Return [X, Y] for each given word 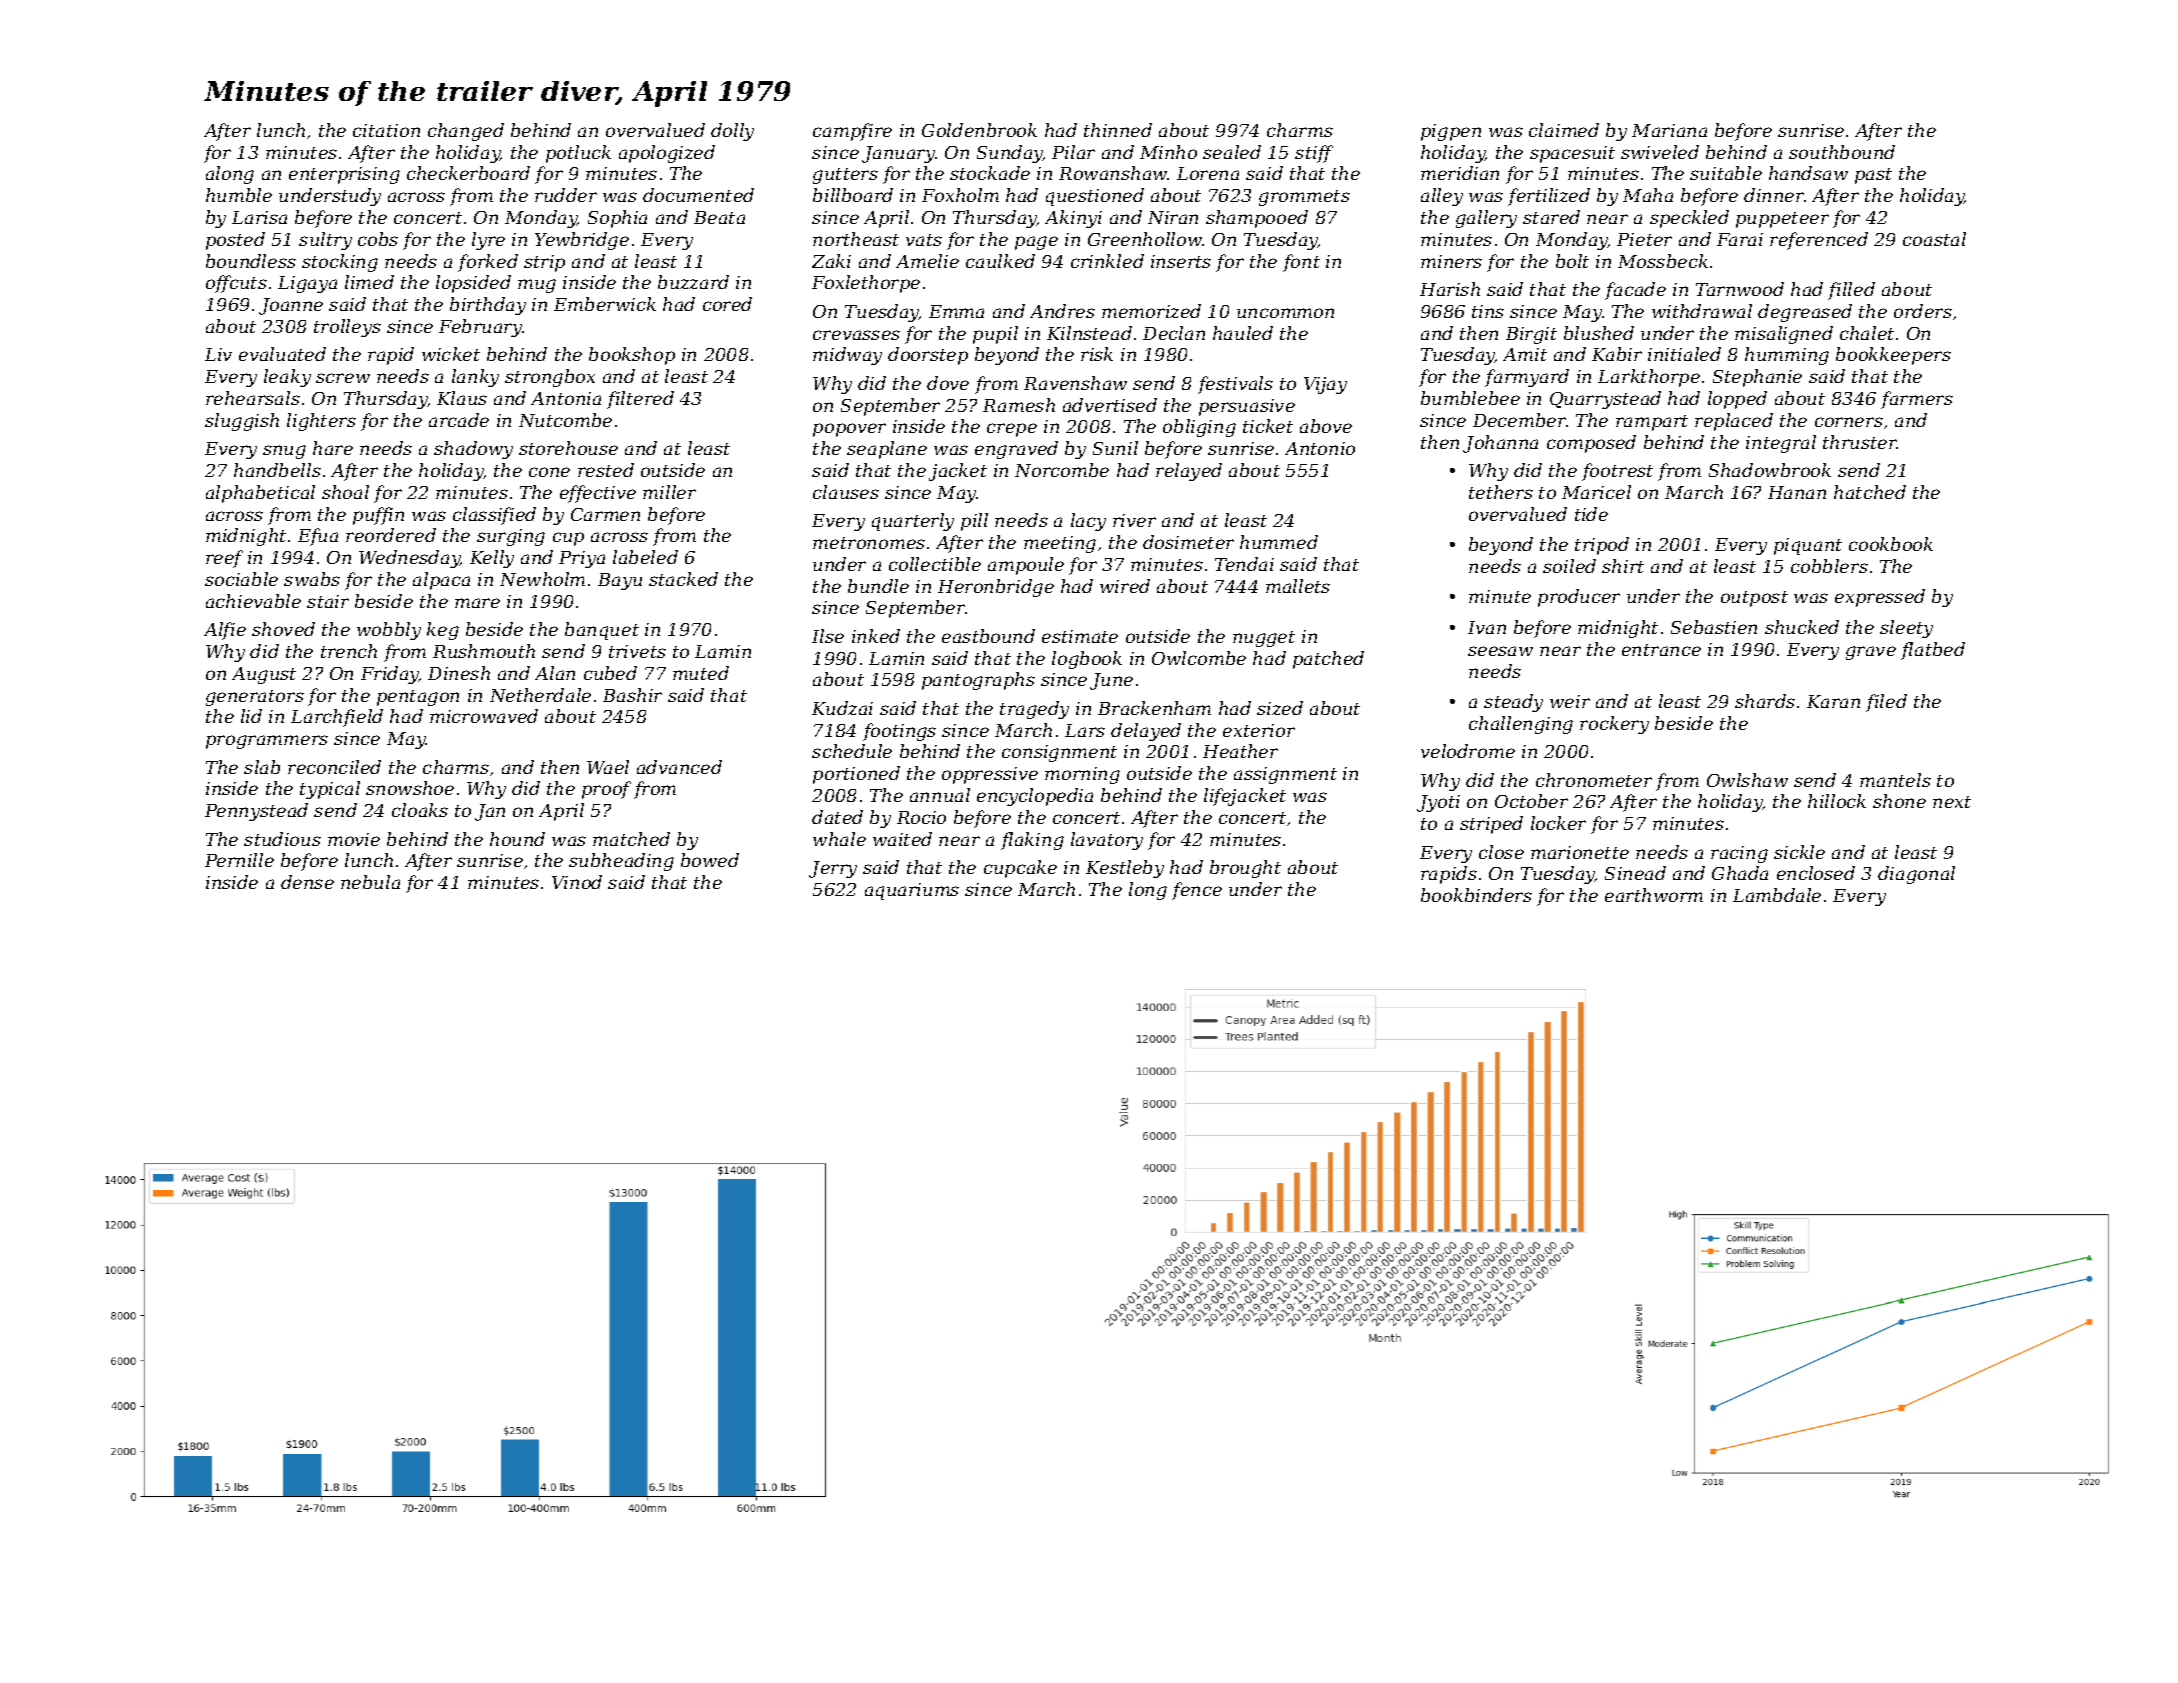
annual [940, 795]
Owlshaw [1747, 780]
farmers [1917, 400]
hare [333, 448]
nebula [370, 882]
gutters [845, 176]
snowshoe [410, 788]
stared [1551, 217]
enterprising [344, 175]
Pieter [1644, 239]
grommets [1304, 198]
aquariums [912, 891]
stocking [340, 263]
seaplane [887, 450]
